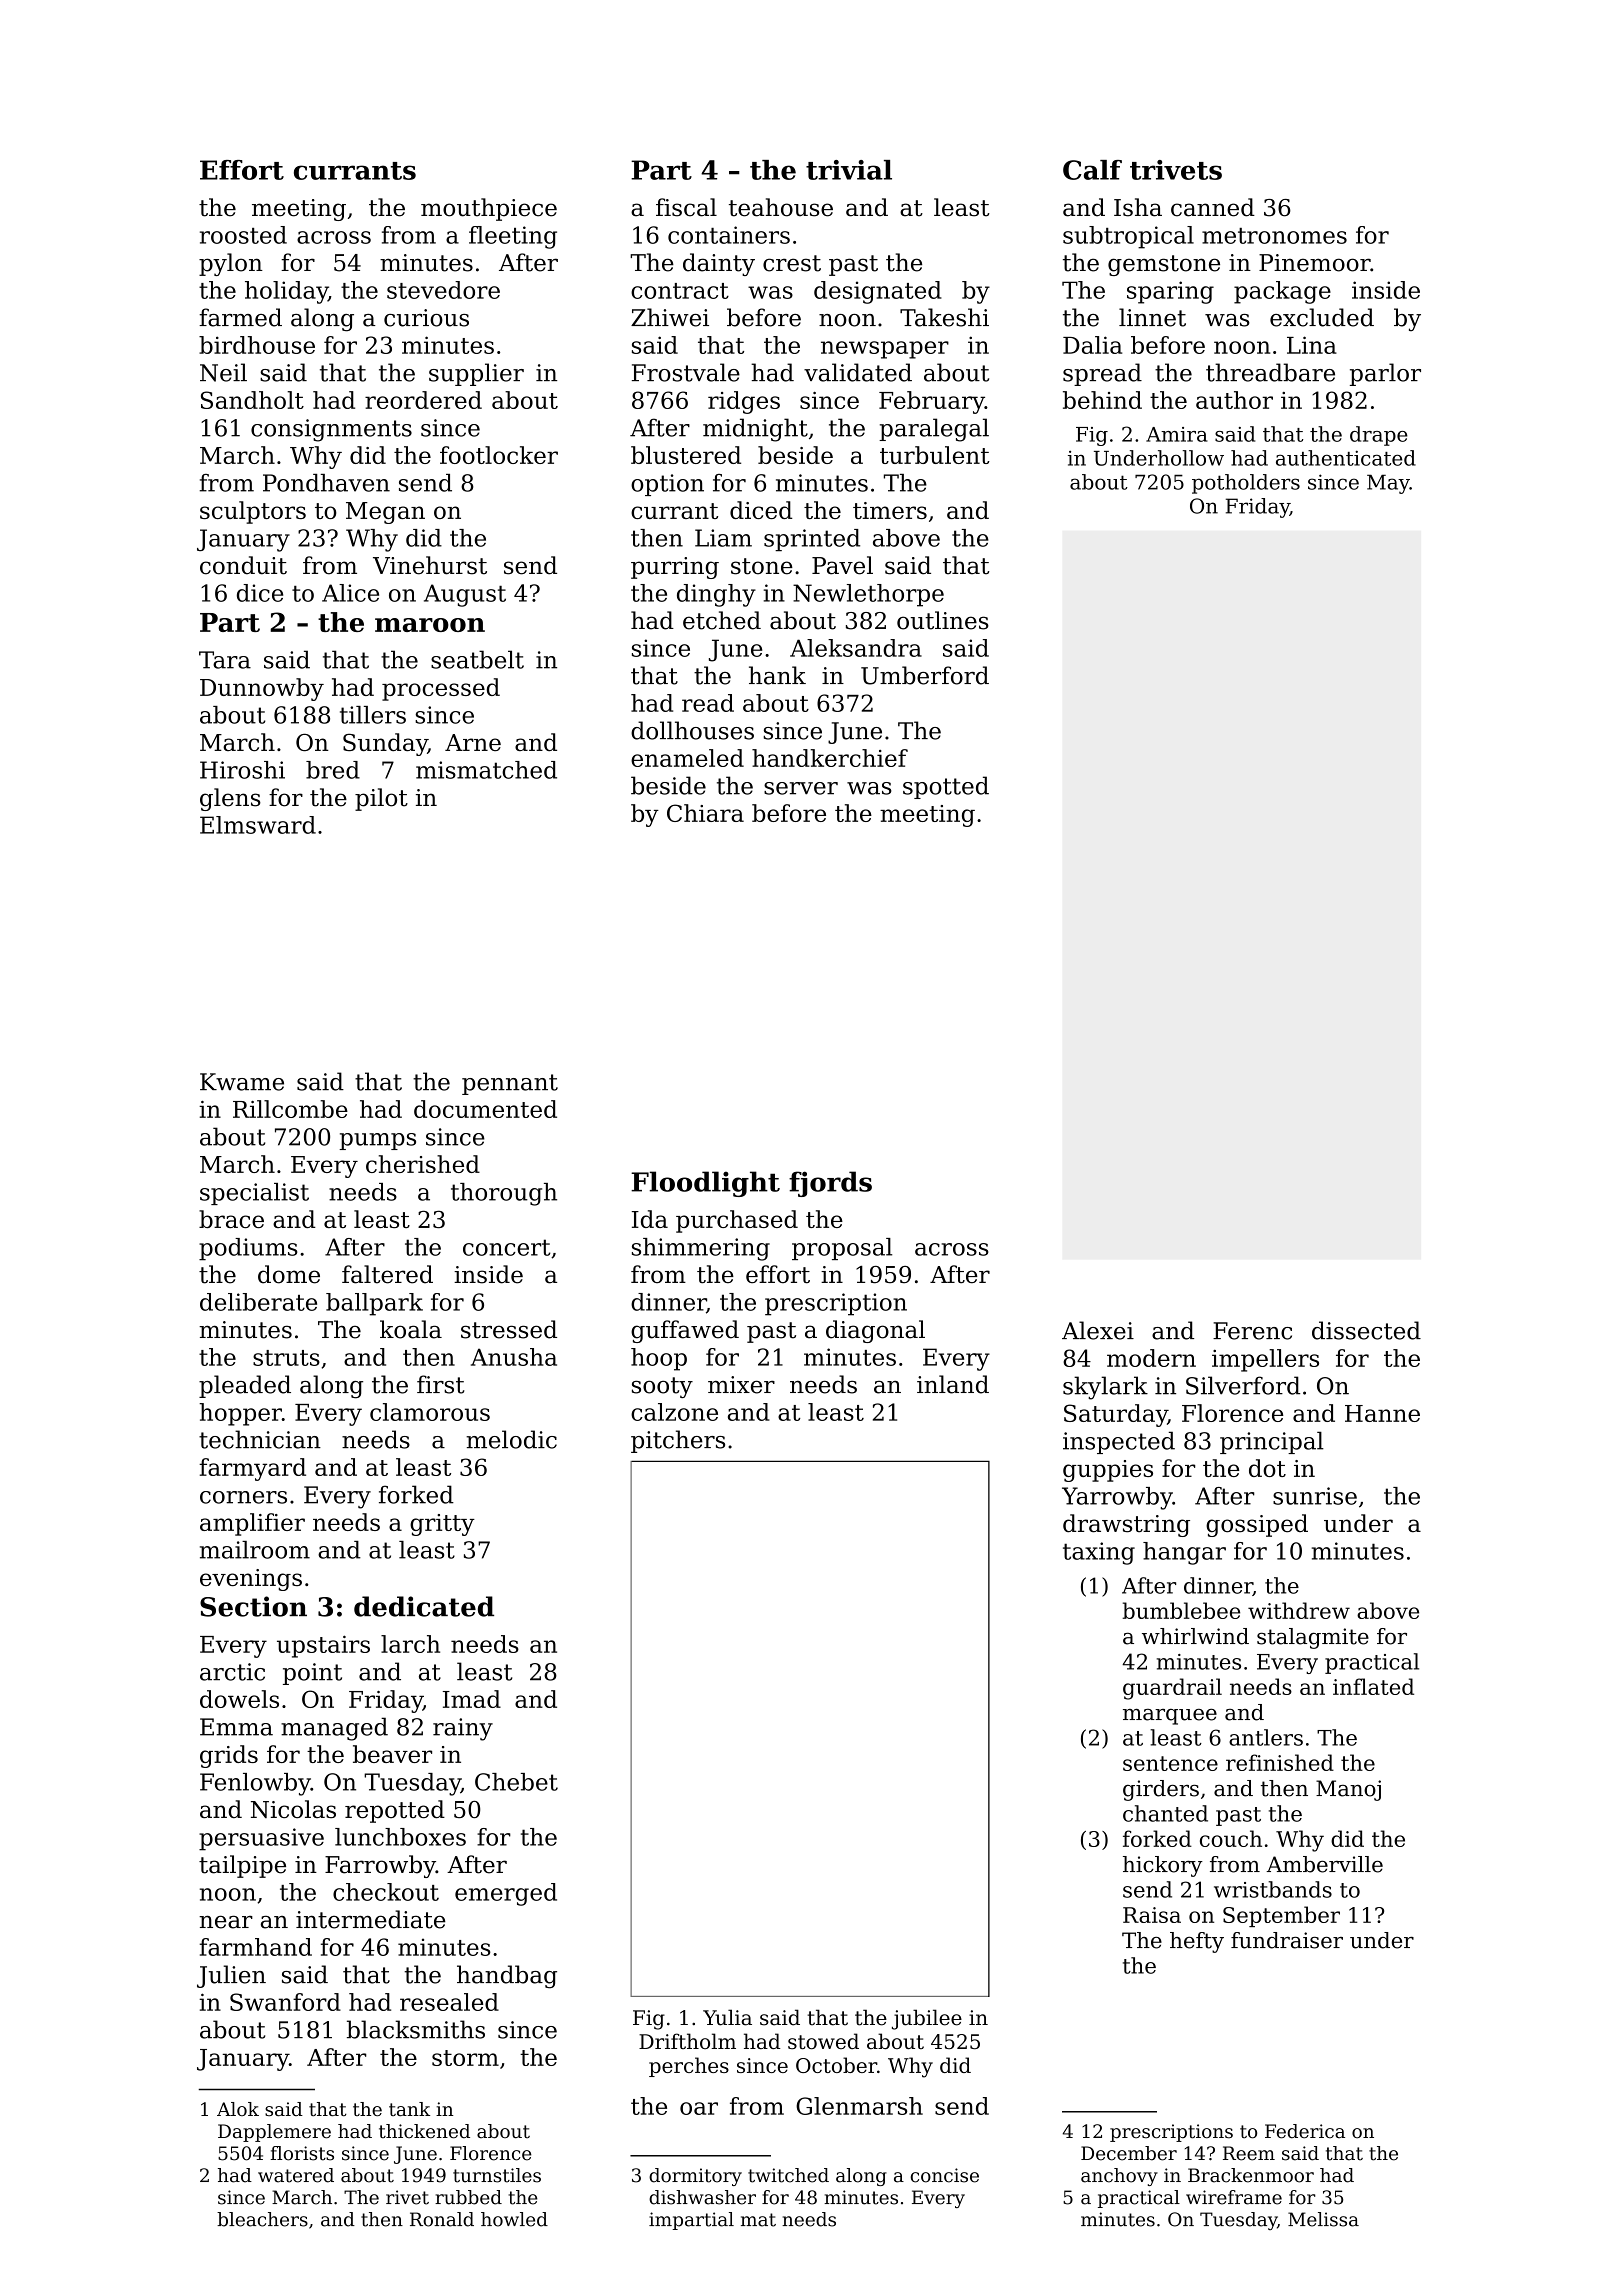 The width and height of the document is (1620, 2292). I want to click on Julien, so click(231, 1976).
